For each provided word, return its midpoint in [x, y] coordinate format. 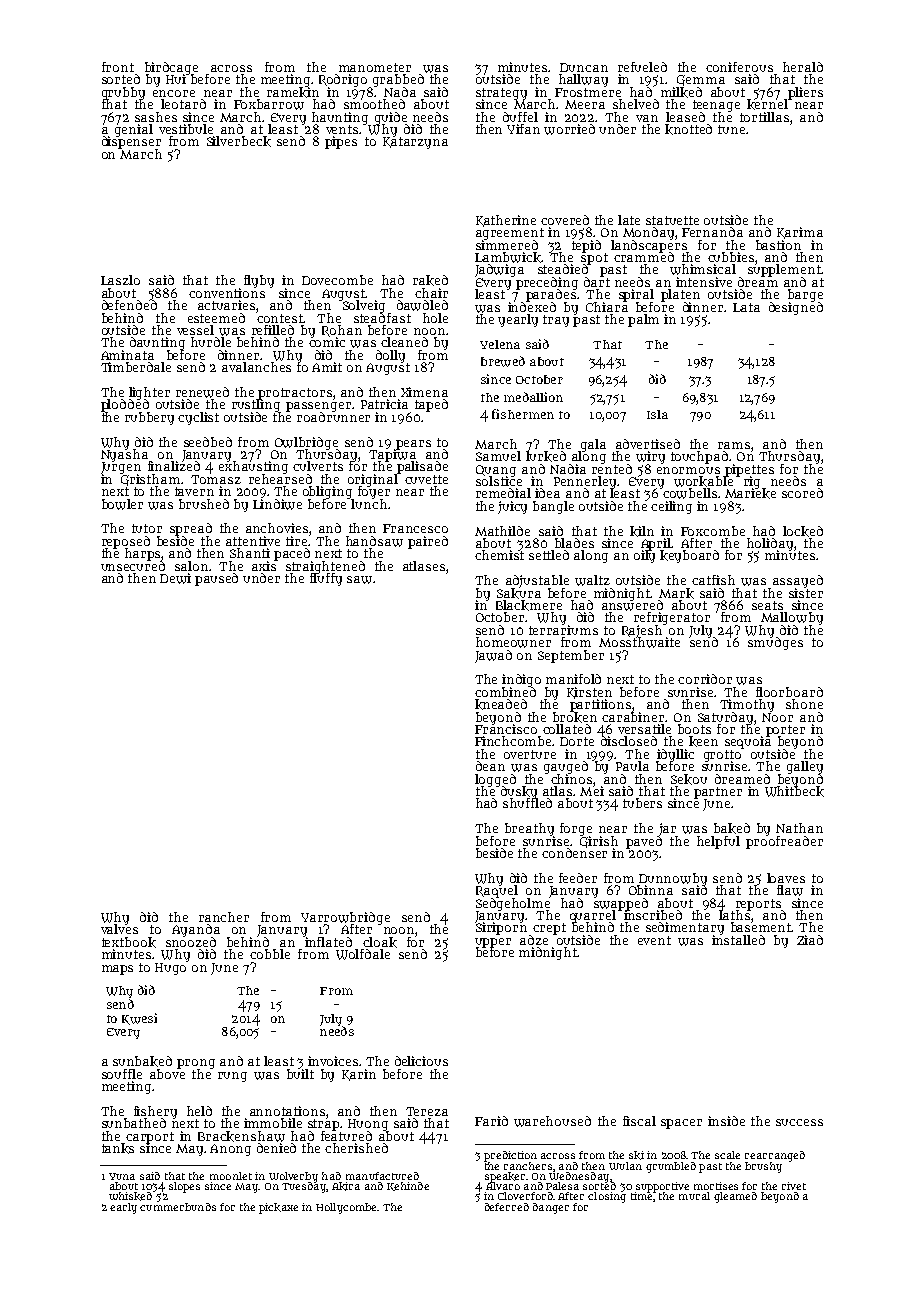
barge [805, 295]
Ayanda [196, 930]
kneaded [501, 704]
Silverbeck [239, 141]
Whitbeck [794, 791]
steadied [563, 269]
